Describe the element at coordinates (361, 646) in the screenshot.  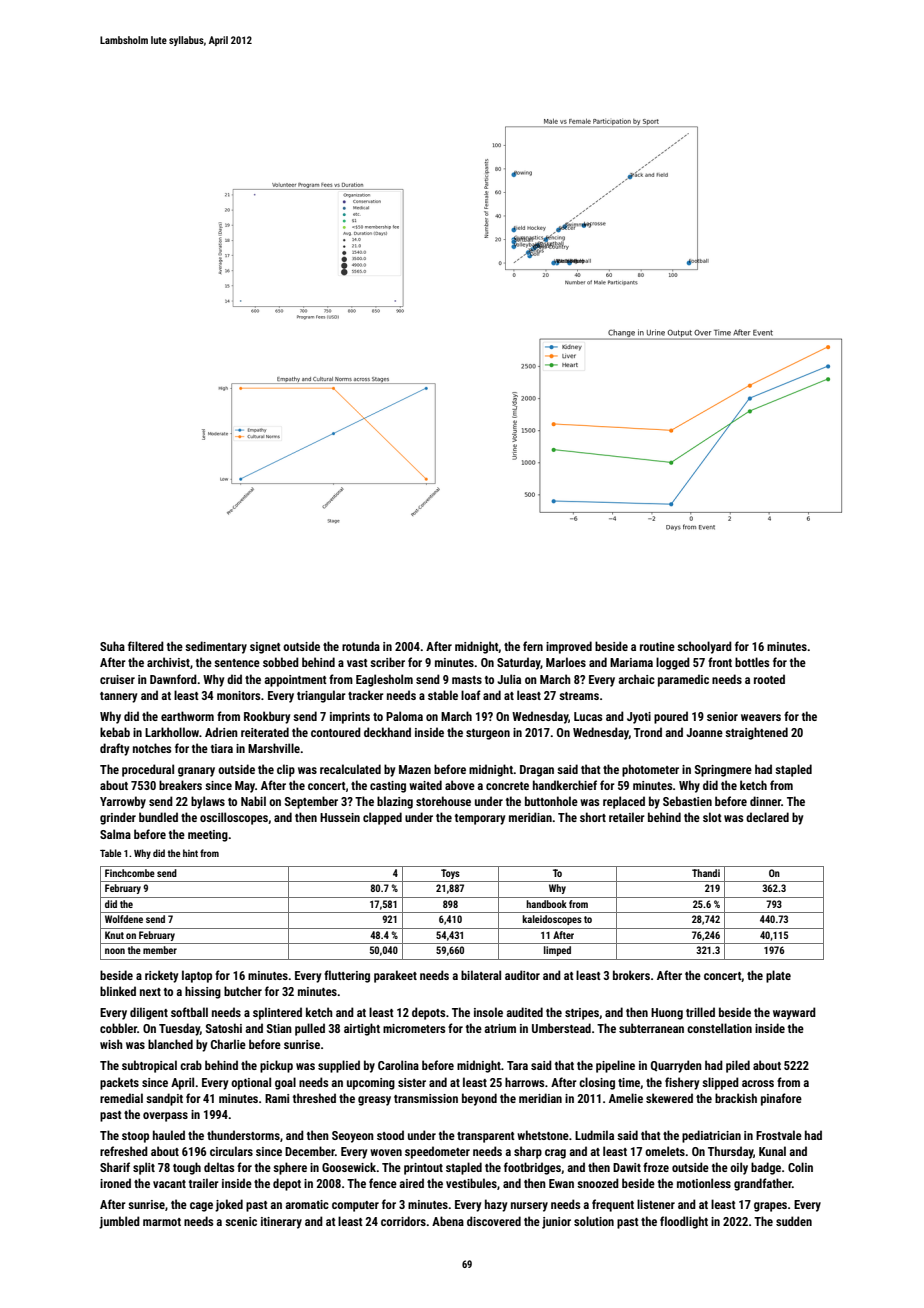
I see `rotunda` at that location.
